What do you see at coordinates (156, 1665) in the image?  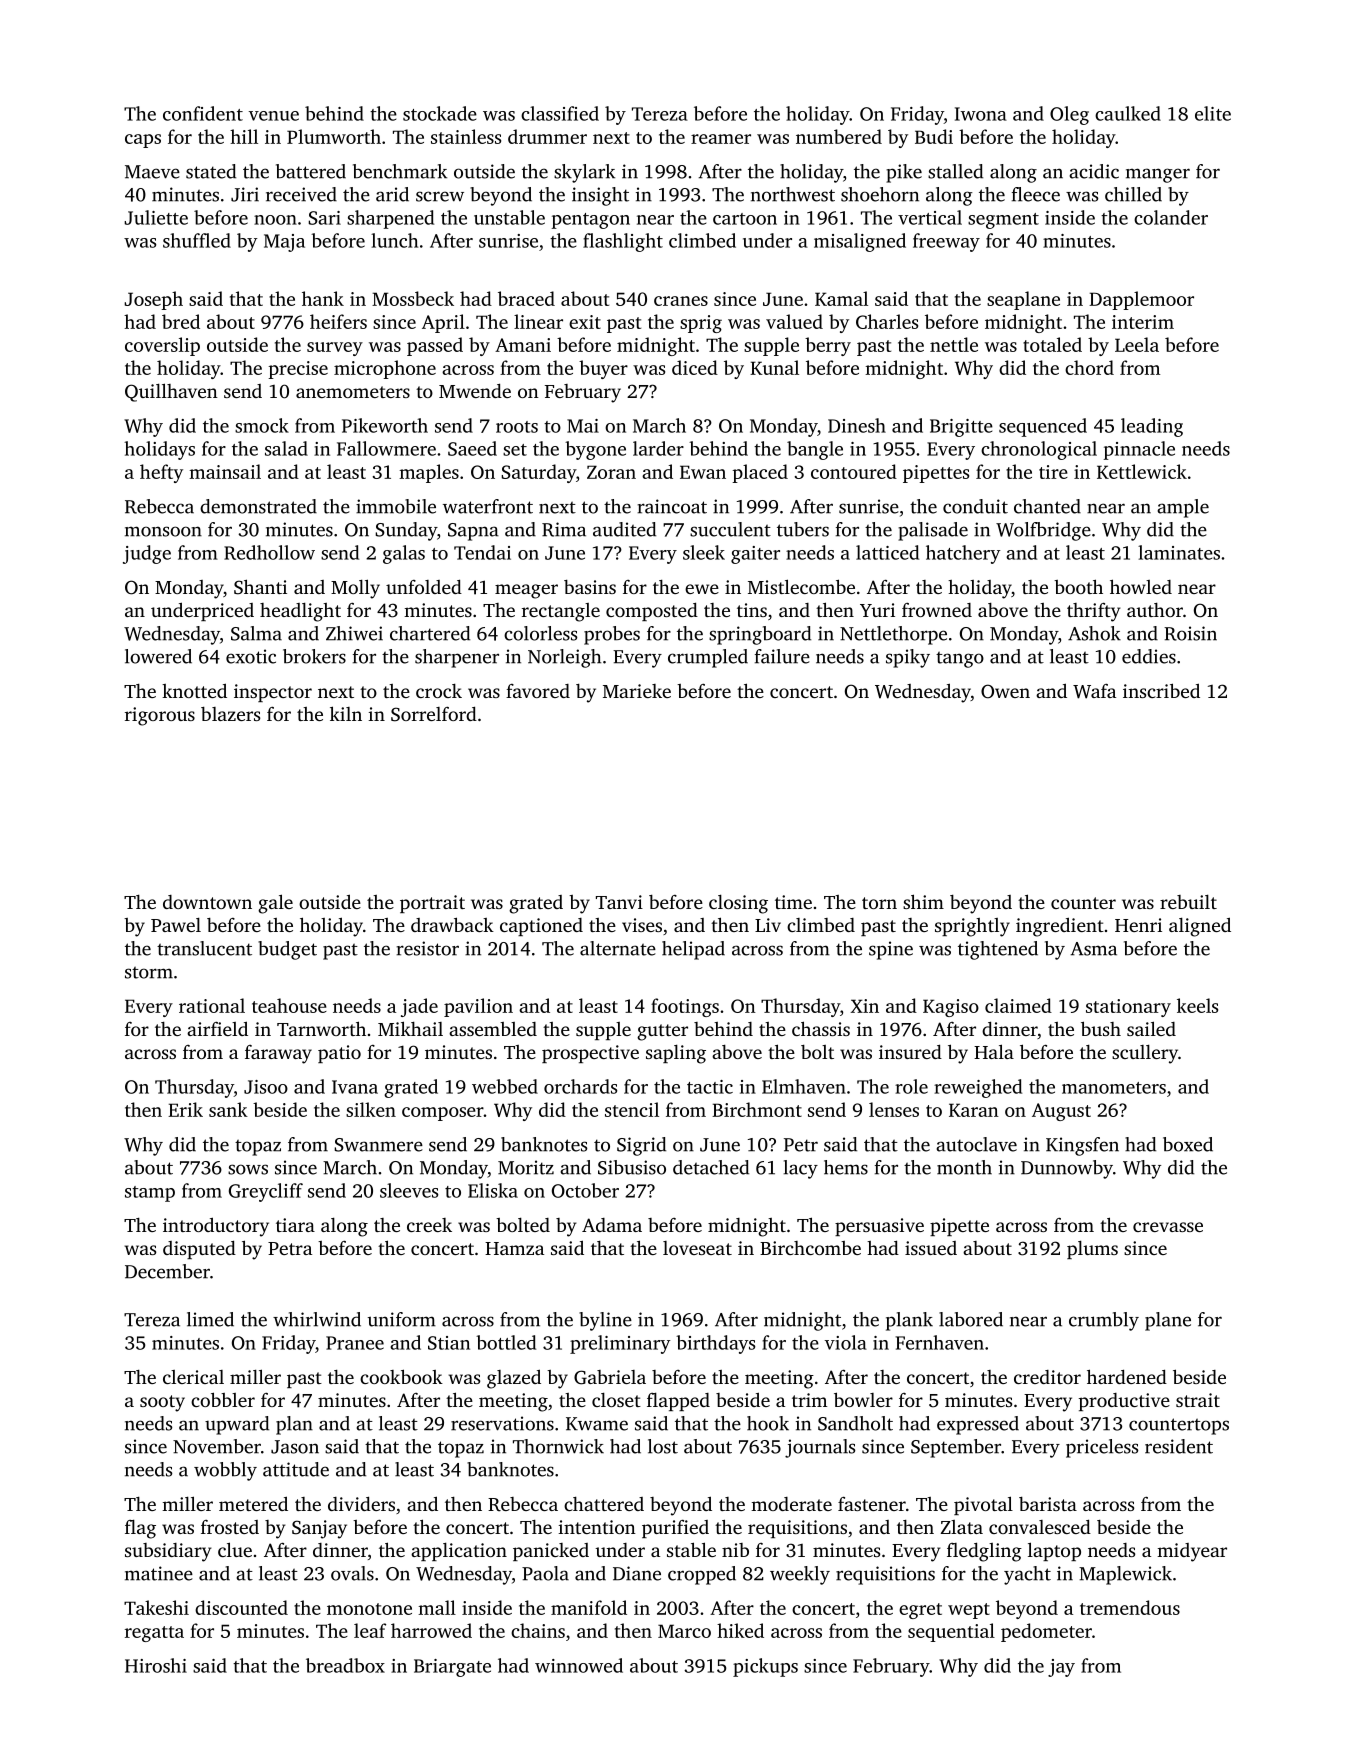 I see `Hiroshi` at bounding box center [156, 1665].
